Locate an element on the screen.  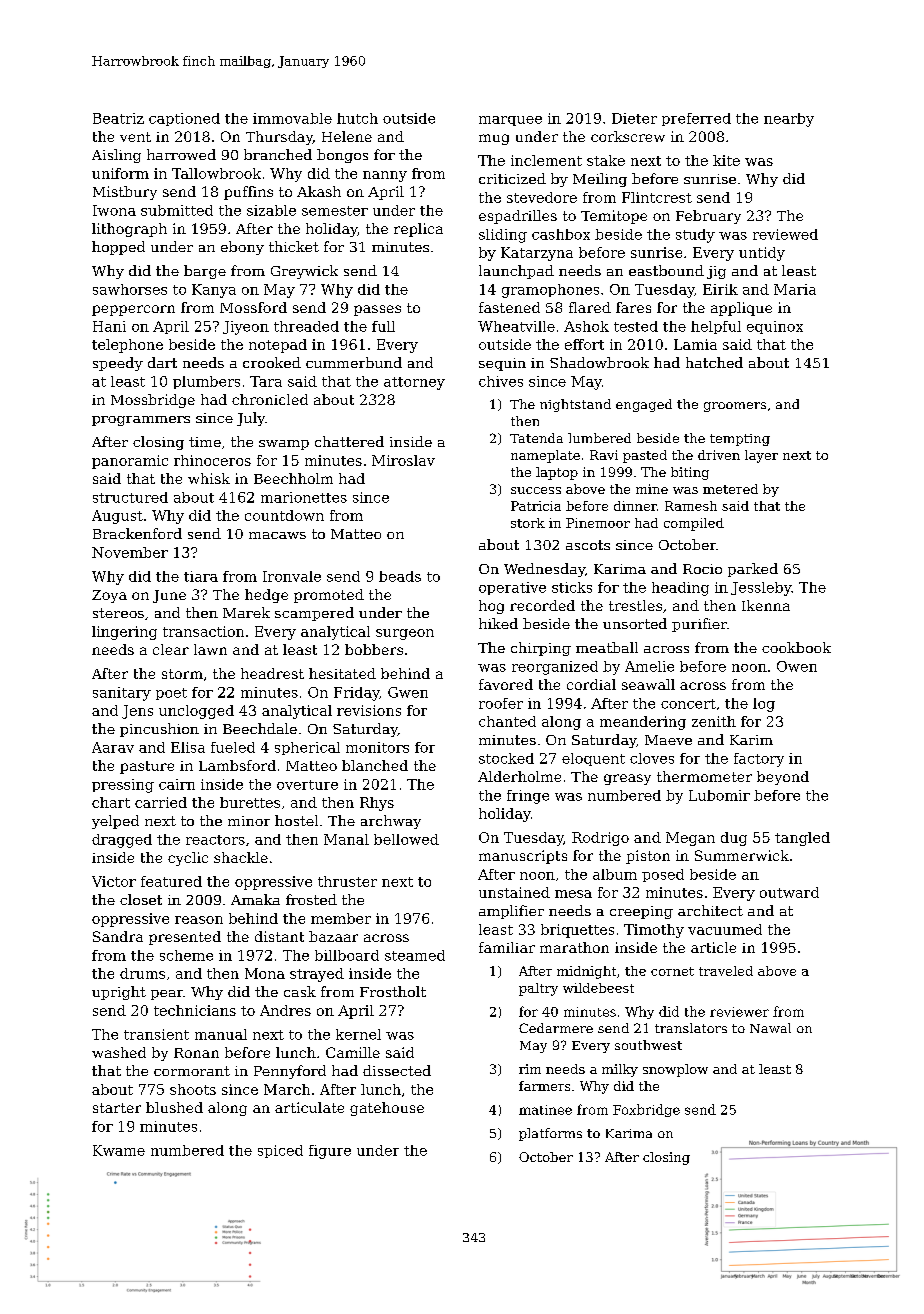
nearby is located at coordinates (789, 120).
